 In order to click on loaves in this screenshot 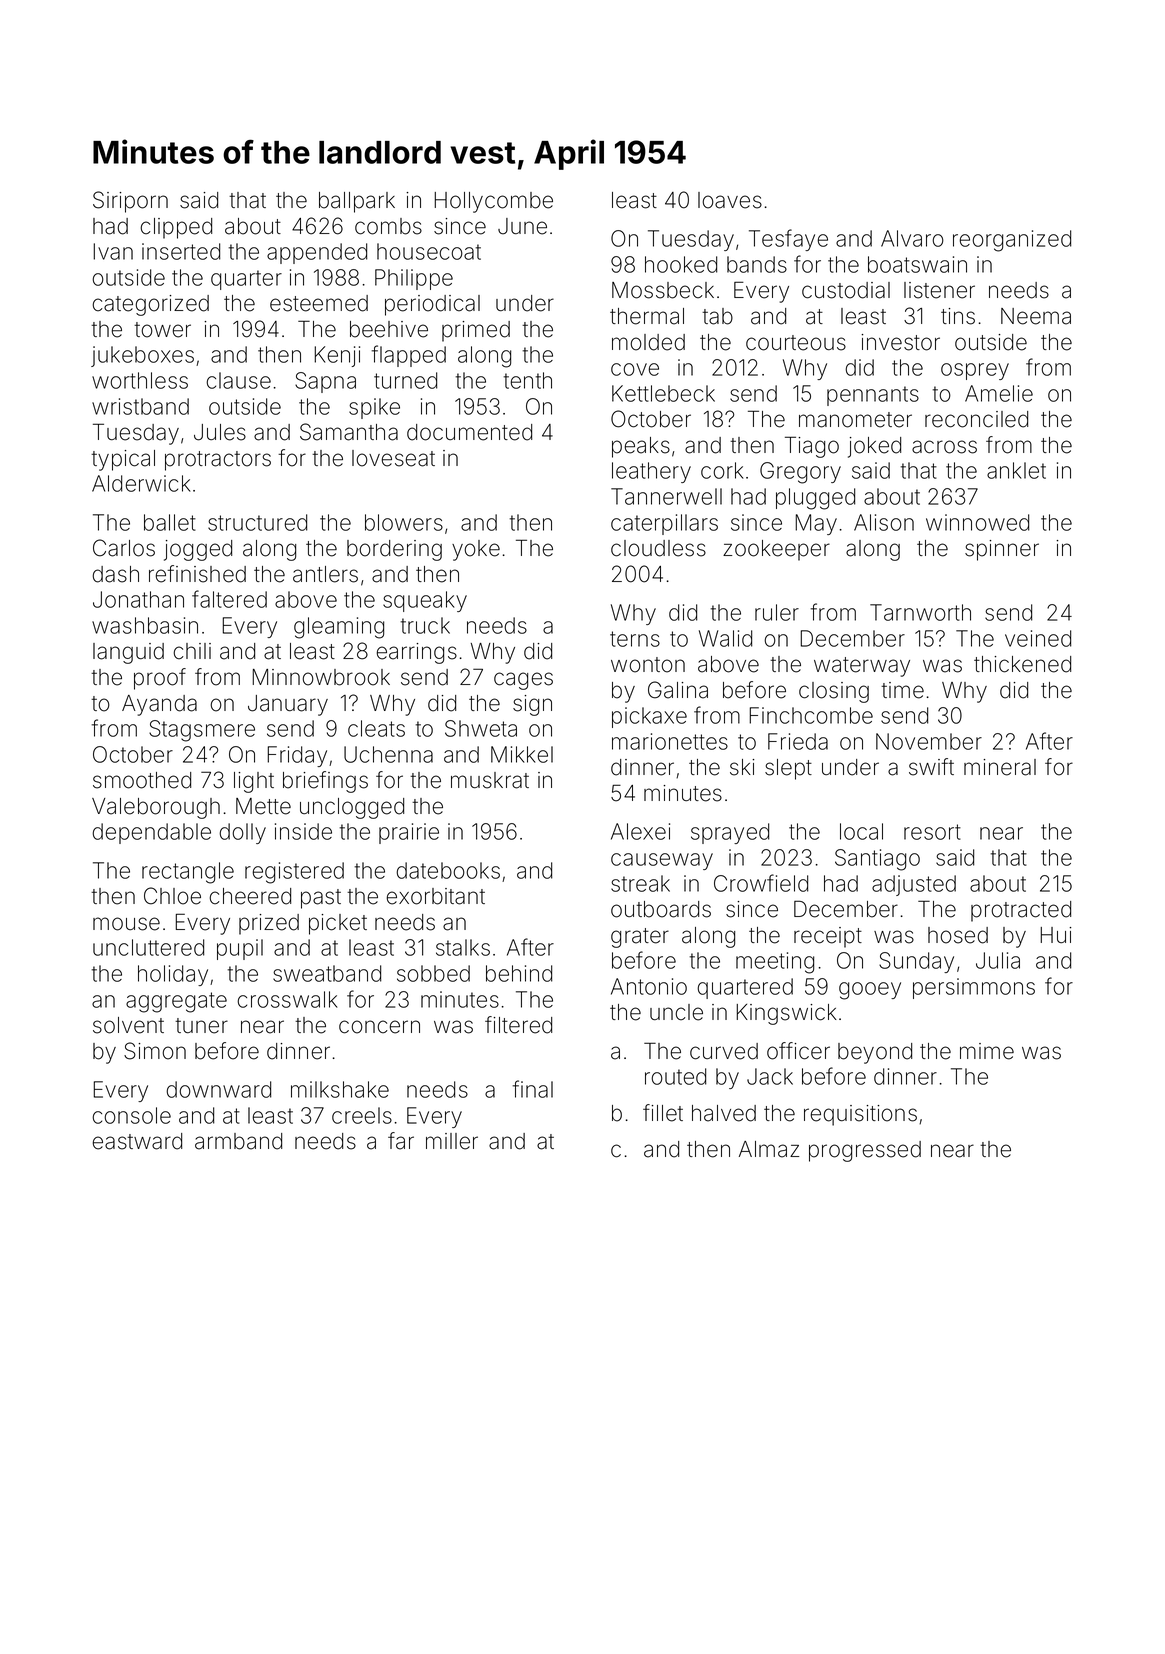, I will do `click(730, 200)`.
